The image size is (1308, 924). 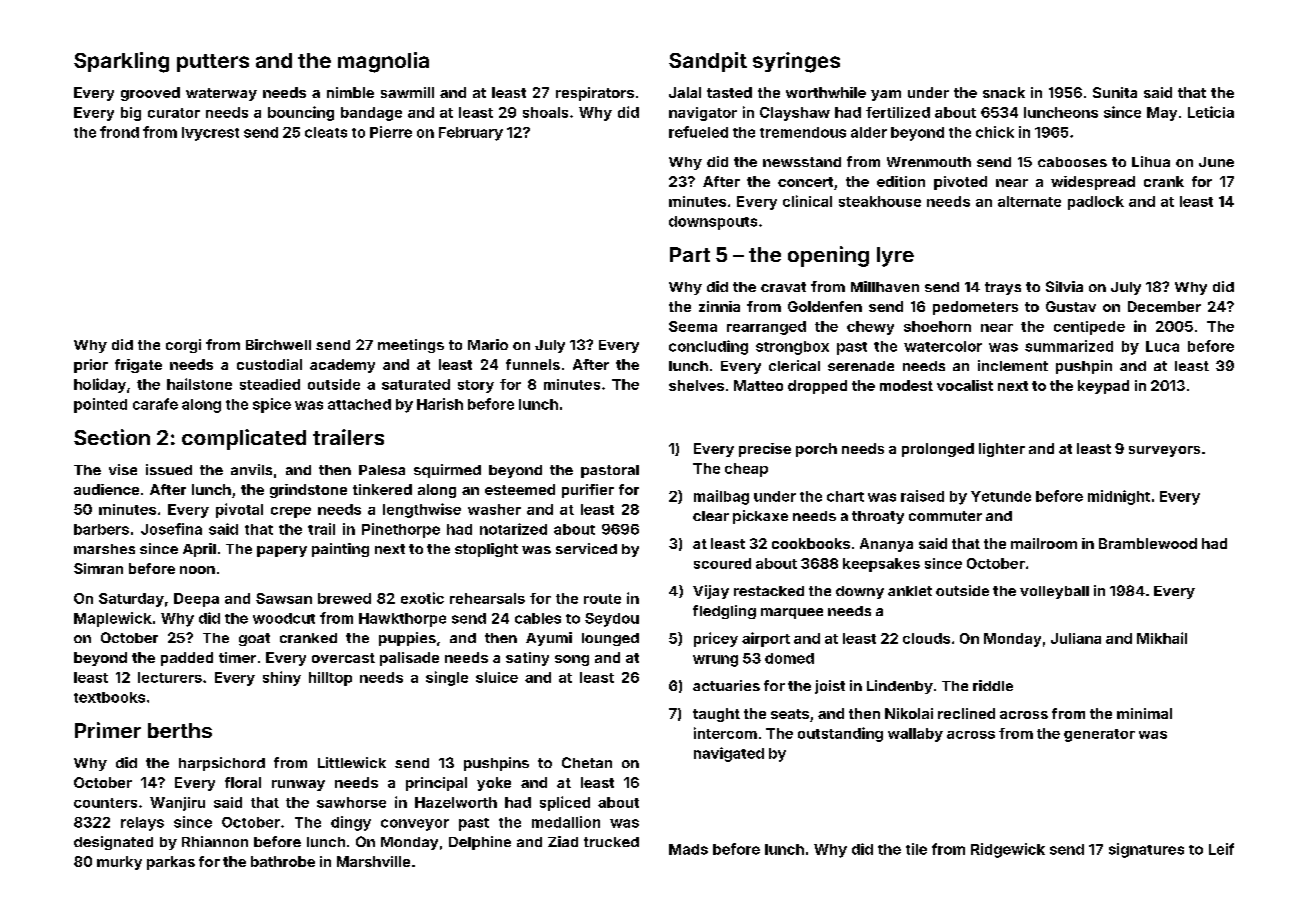 I want to click on strongbox, so click(x=792, y=348).
